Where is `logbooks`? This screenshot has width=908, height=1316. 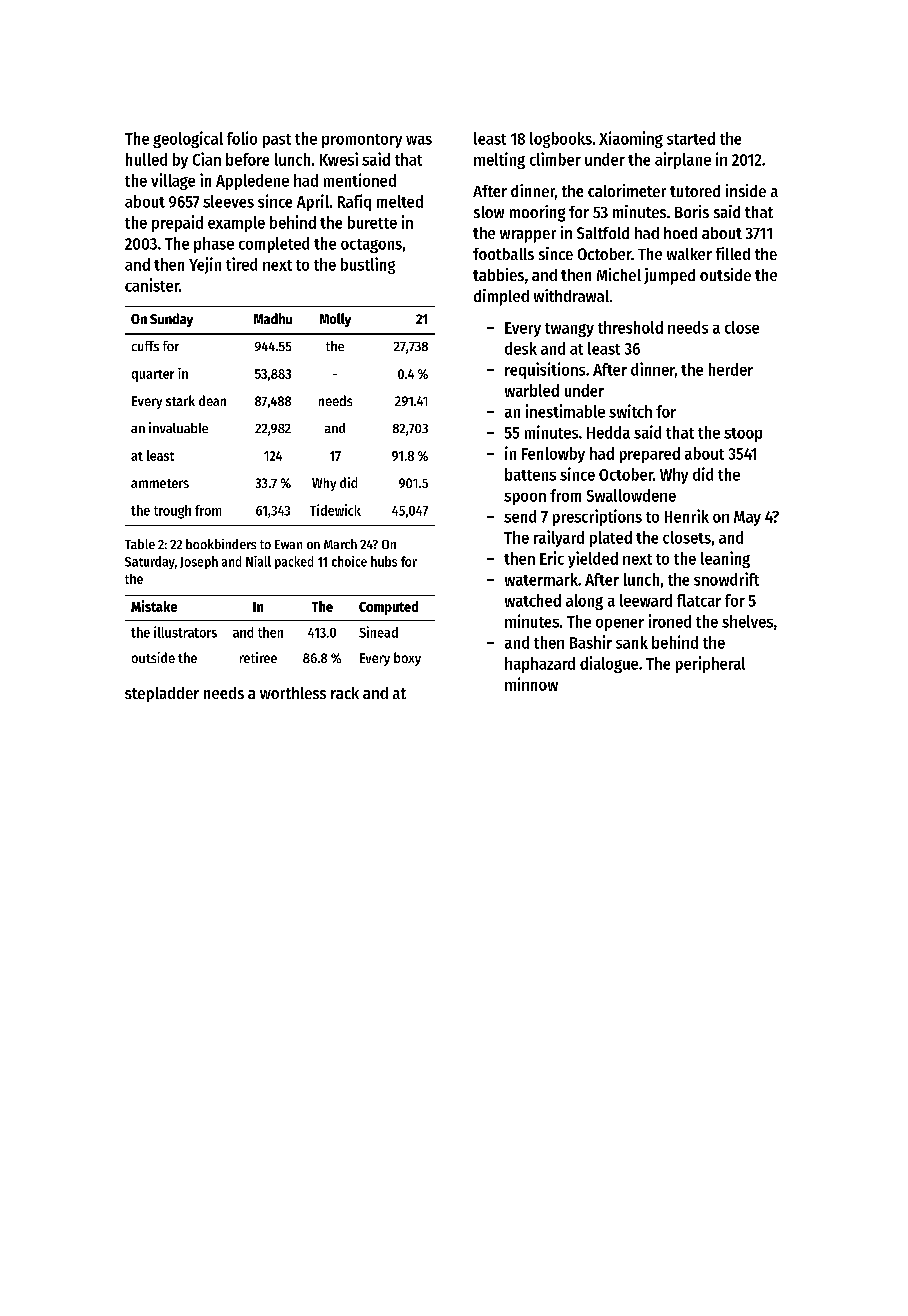 logbooks is located at coordinates (561, 140).
